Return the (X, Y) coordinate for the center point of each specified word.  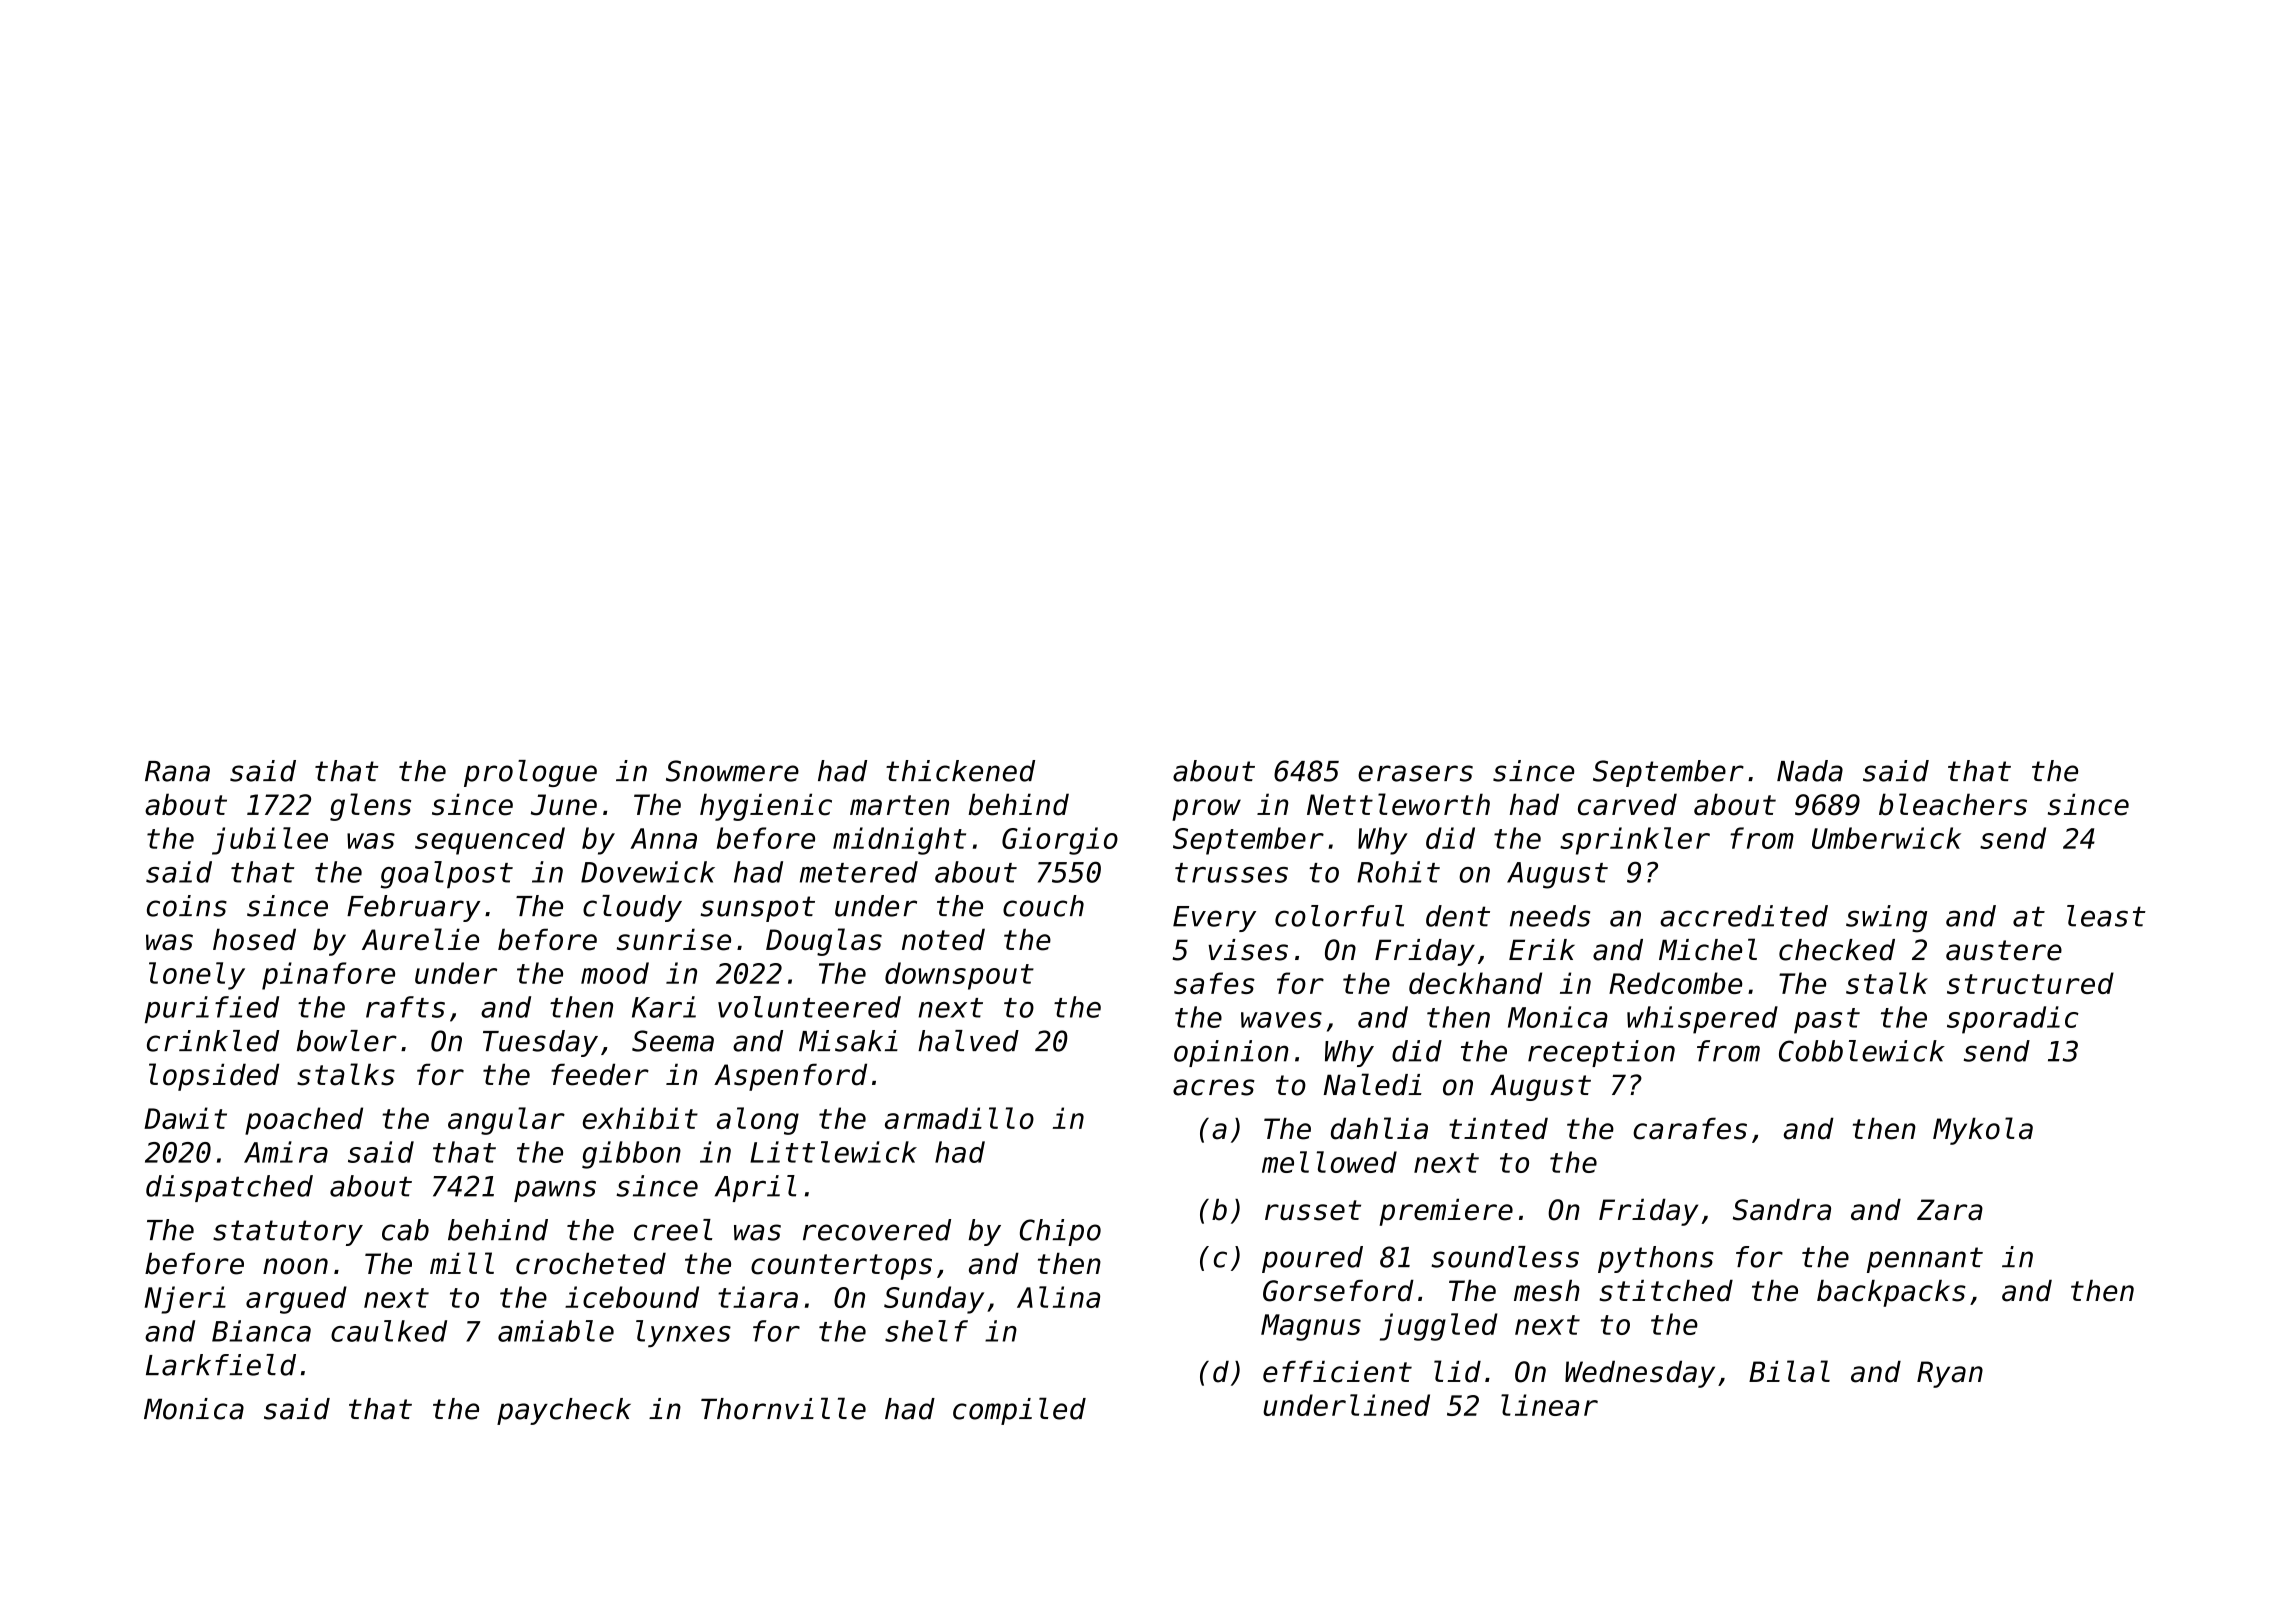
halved (968, 1041)
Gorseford (1338, 1291)
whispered (1702, 1020)
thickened (960, 771)
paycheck (564, 1411)
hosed (254, 939)
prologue (530, 773)
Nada (1810, 771)
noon (295, 1266)
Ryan (1950, 1374)
